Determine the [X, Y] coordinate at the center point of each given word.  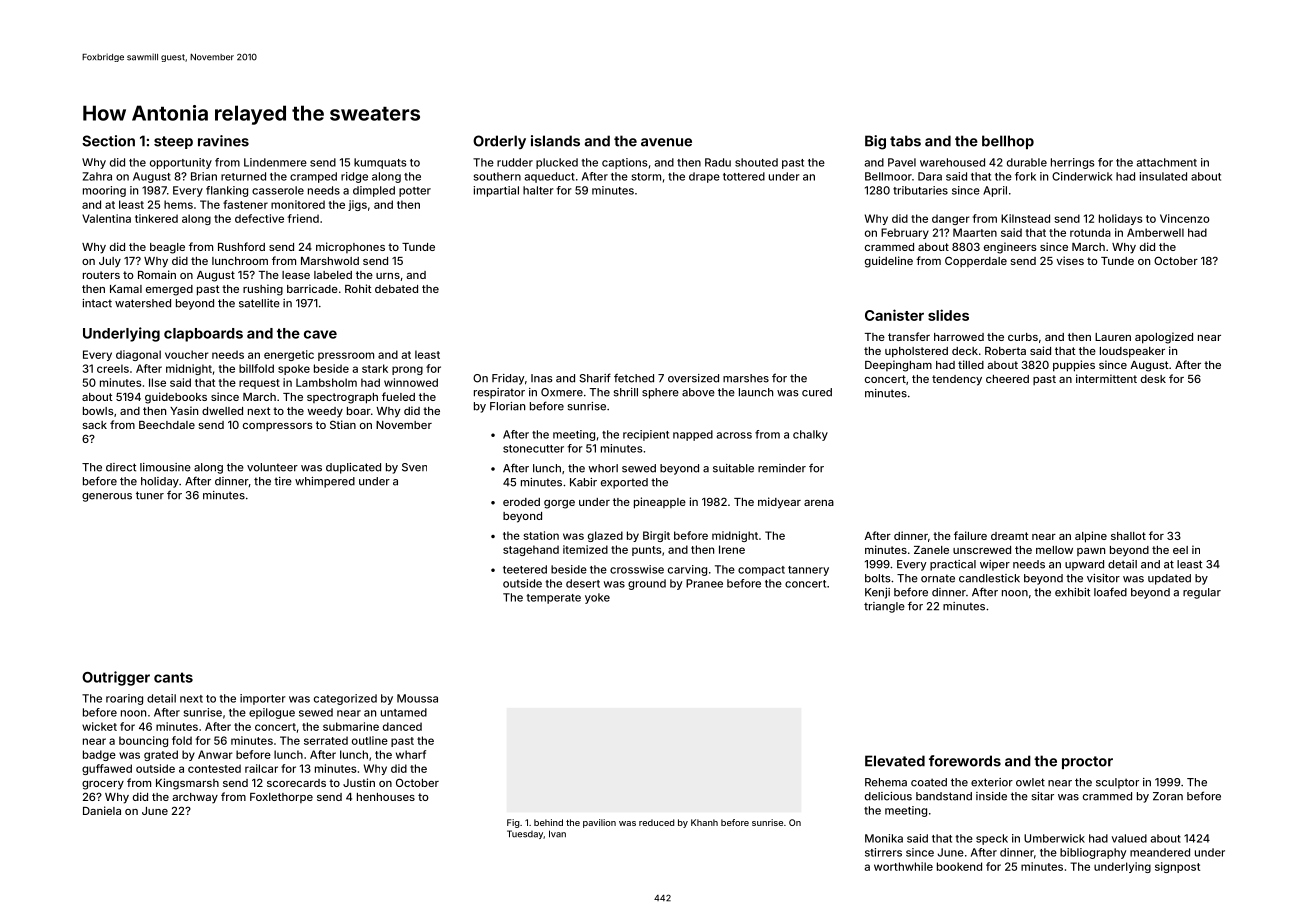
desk [1153, 379]
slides [948, 315]
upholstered [916, 352]
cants [173, 677]
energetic [289, 355]
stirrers [883, 852]
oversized [693, 378]
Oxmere [562, 392]
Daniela [102, 810]
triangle [884, 607]
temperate [553, 599]
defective [259, 218]
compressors [278, 427]
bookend [959, 866]
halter [538, 190]
